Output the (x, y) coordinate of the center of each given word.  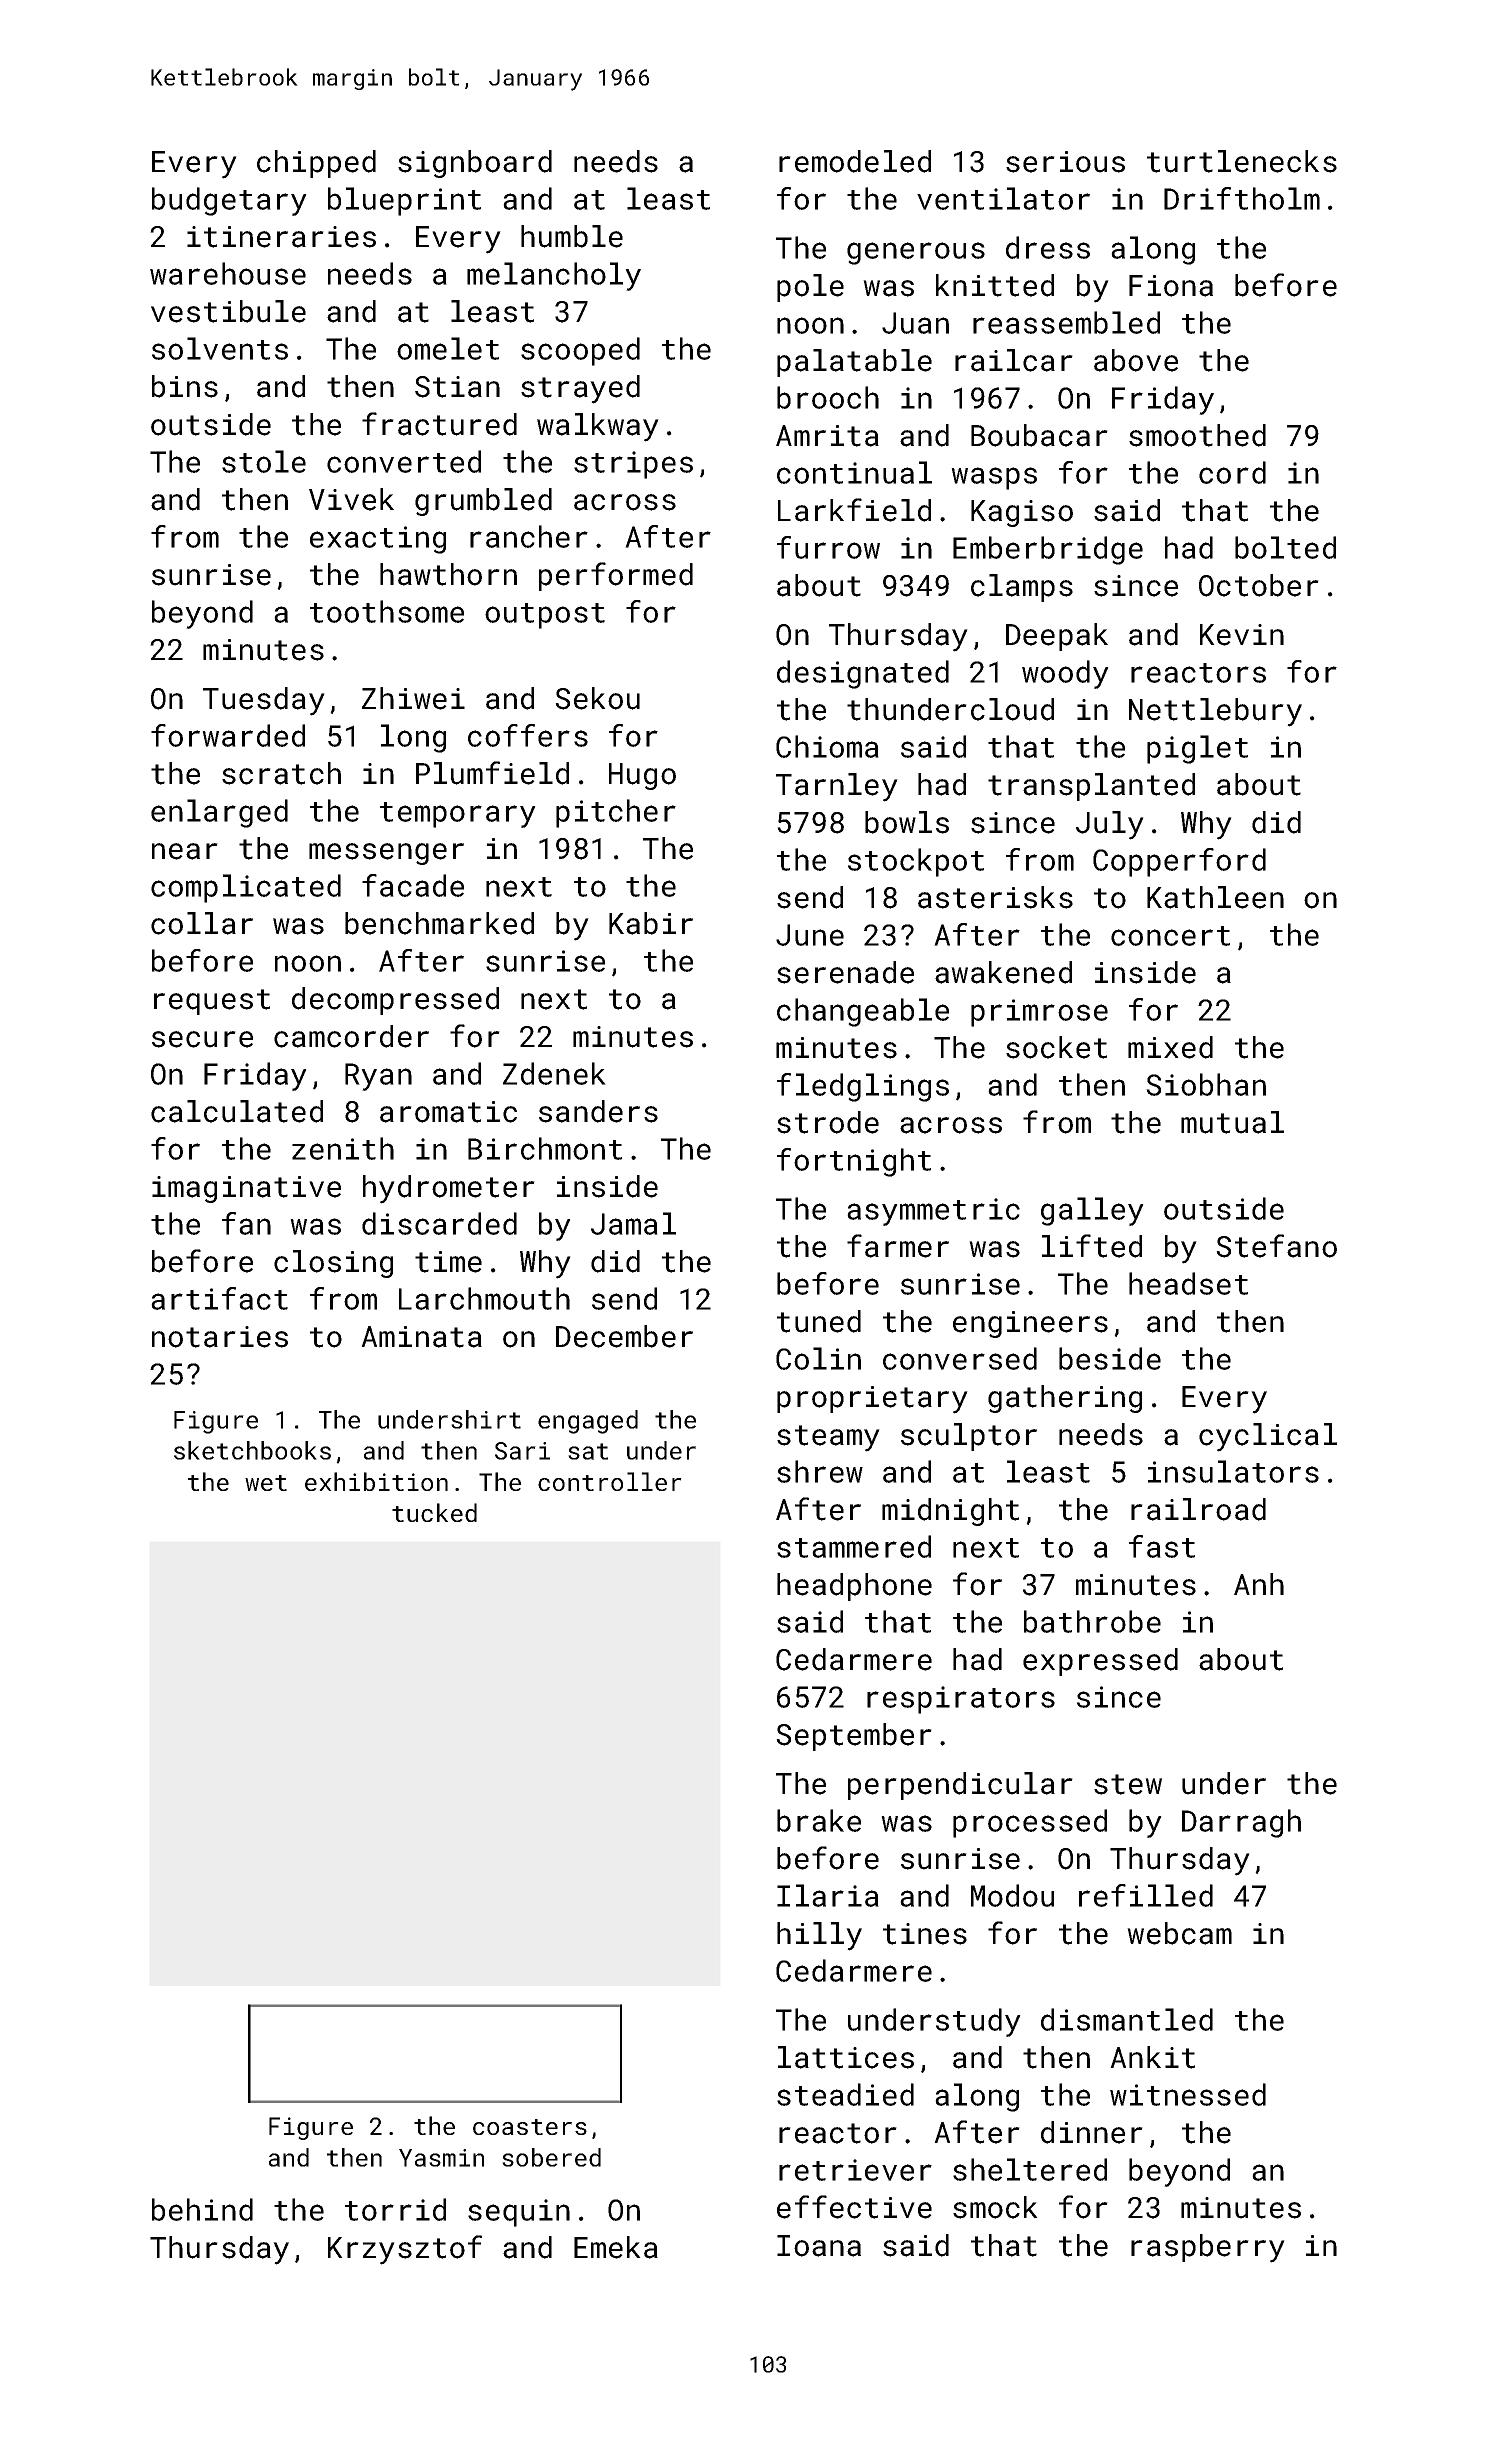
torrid (395, 2209)
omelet (448, 348)
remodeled (855, 161)
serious (1065, 162)
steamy (828, 1438)
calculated (237, 1111)
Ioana (819, 2246)
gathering (1065, 1399)
